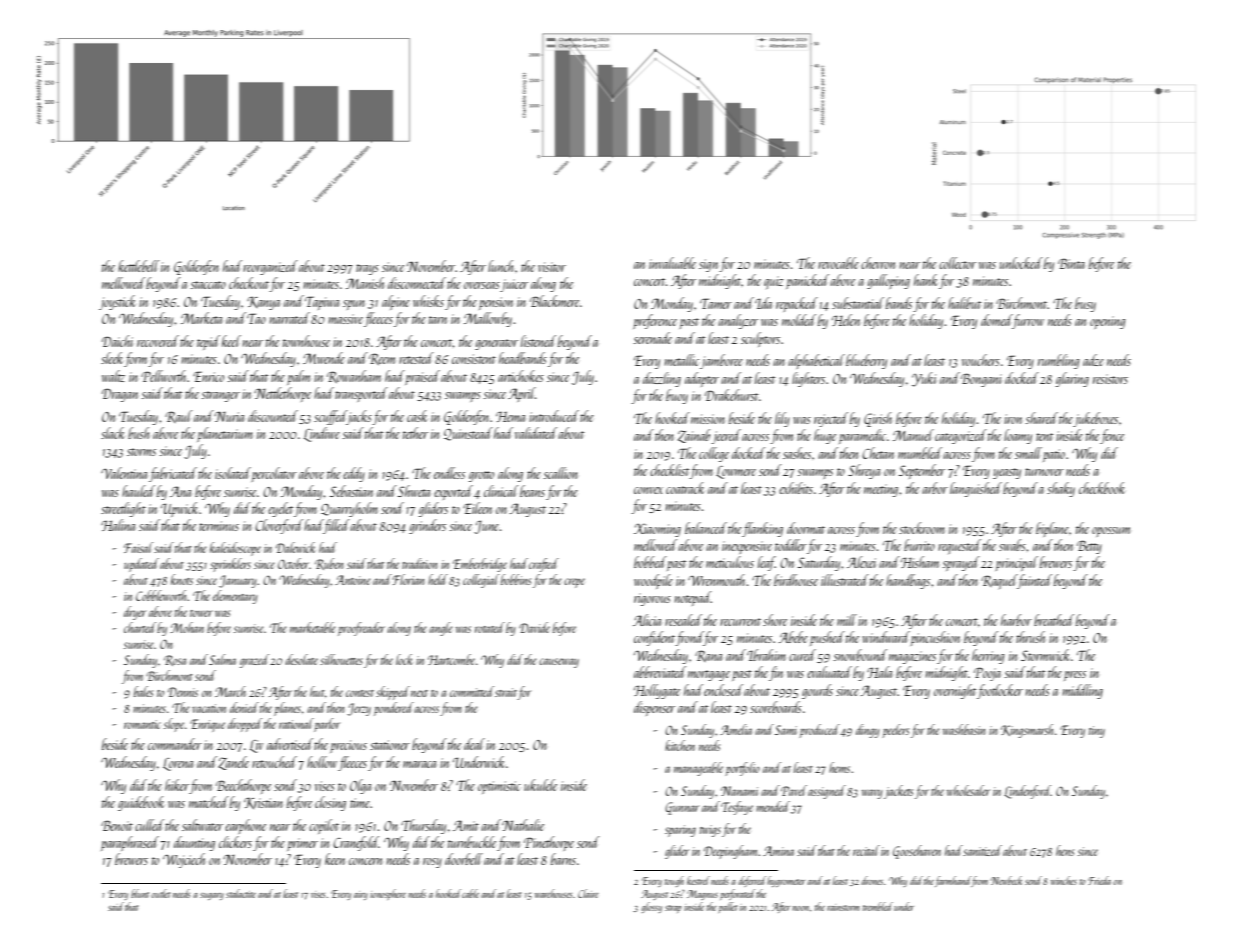 The image size is (1233, 952). What do you see at coordinates (1071, 263) in the screenshot?
I see `Binta` at bounding box center [1071, 263].
